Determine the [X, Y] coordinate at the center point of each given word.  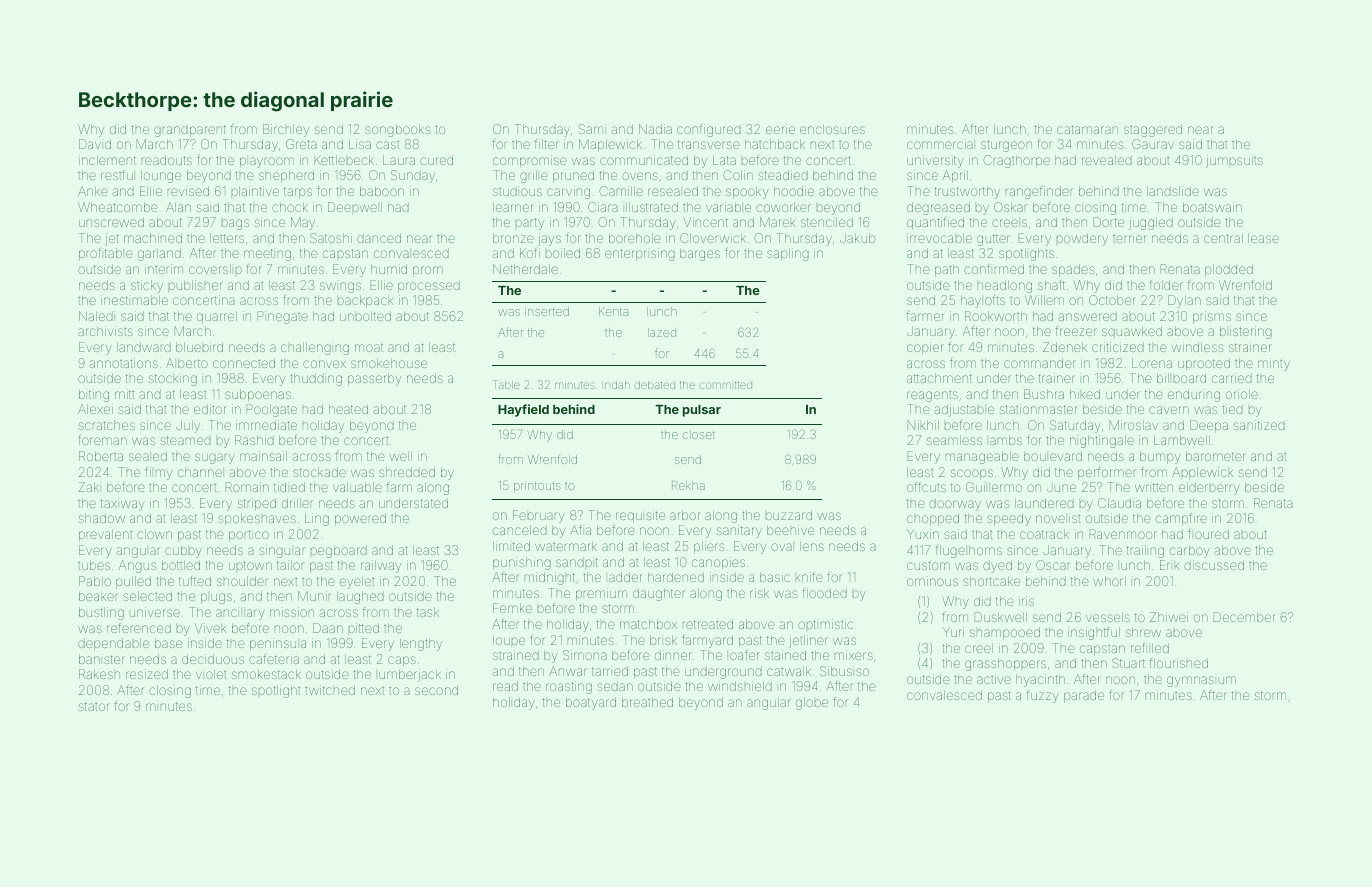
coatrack [1044, 534]
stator [93, 706]
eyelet [357, 583]
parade [1084, 696]
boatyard [591, 704]
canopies [718, 563]
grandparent [190, 131]
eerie [780, 129]
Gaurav [1153, 144]
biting [94, 395]
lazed [662, 332]
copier [924, 348]
